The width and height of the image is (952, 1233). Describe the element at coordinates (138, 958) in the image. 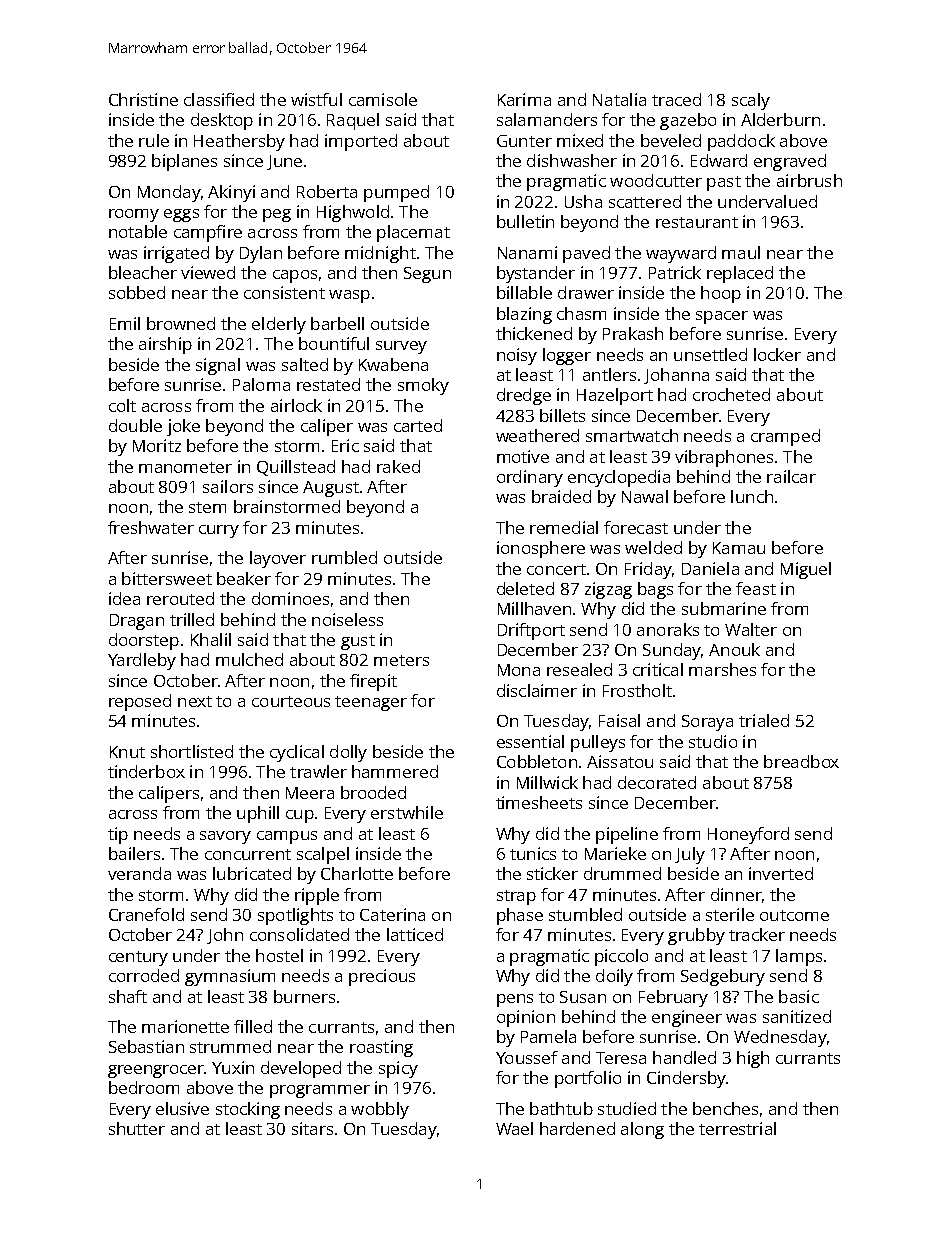

I see `century` at that location.
